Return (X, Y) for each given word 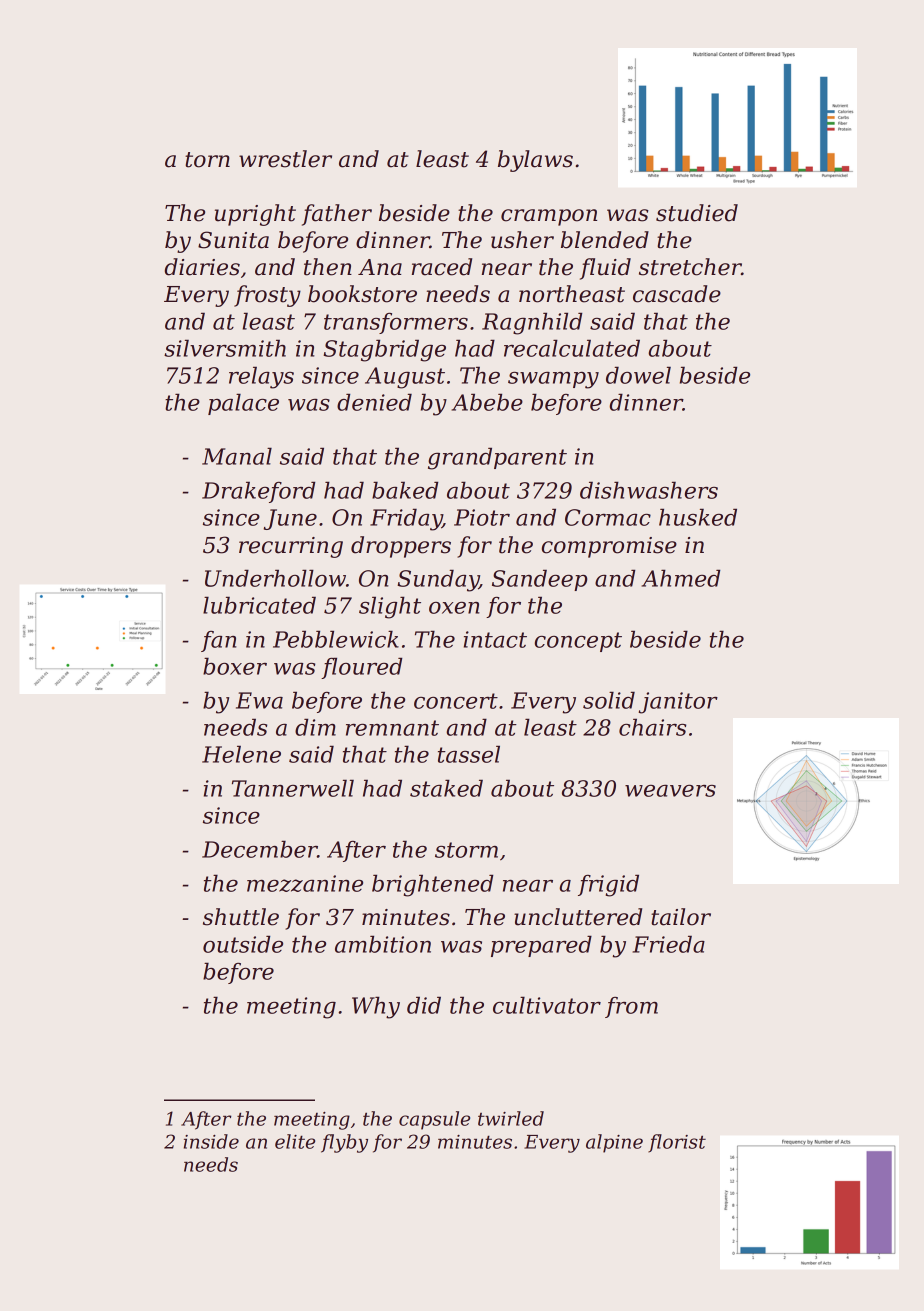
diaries (202, 267)
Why (376, 1007)
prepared (541, 946)
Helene (241, 754)
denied (374, 402)
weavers (670, 790)
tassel (469, 754)
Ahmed (681, 578)
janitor (678, 703)
